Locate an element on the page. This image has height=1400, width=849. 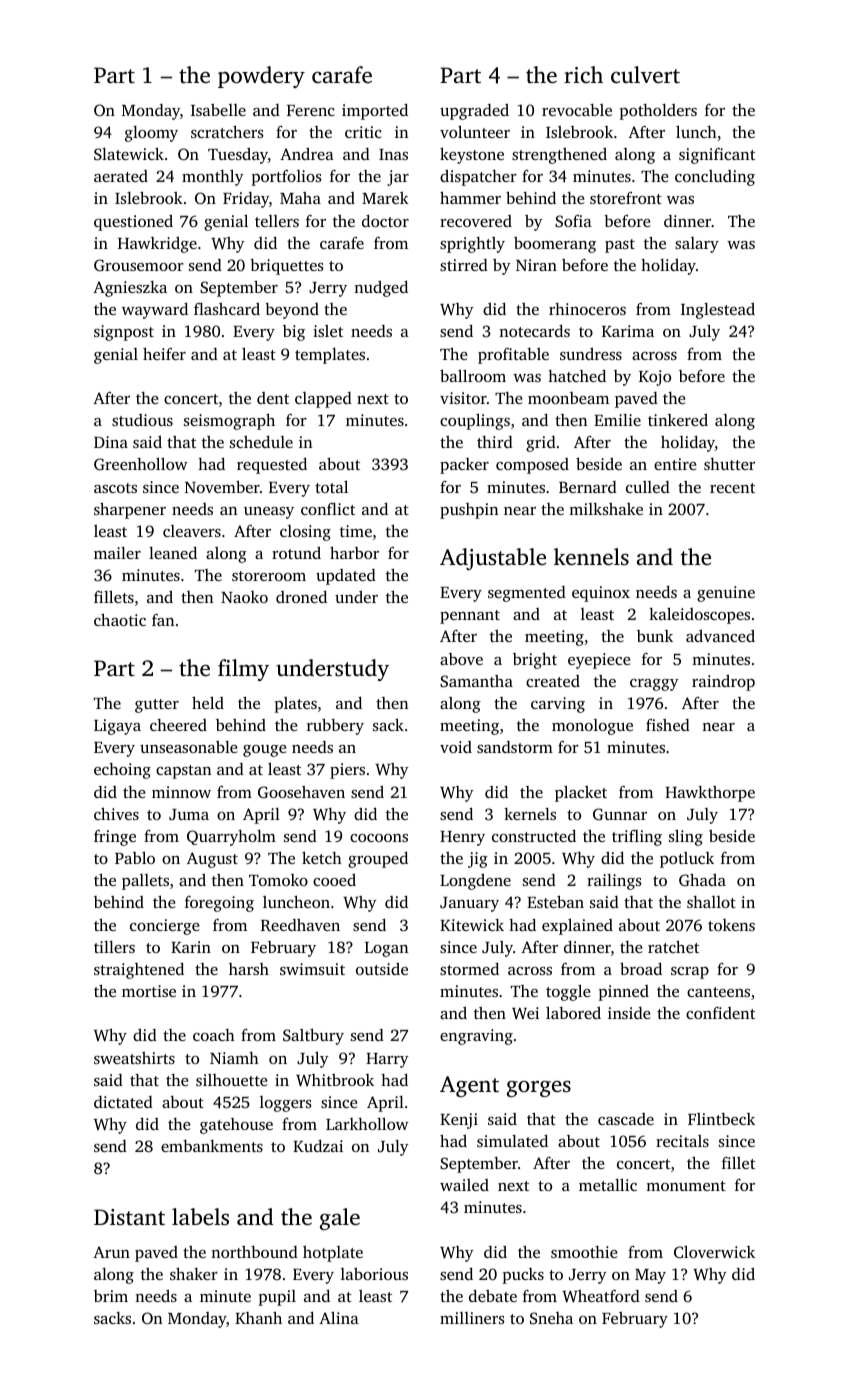
Alina is located at coordinates (339, 1317).
